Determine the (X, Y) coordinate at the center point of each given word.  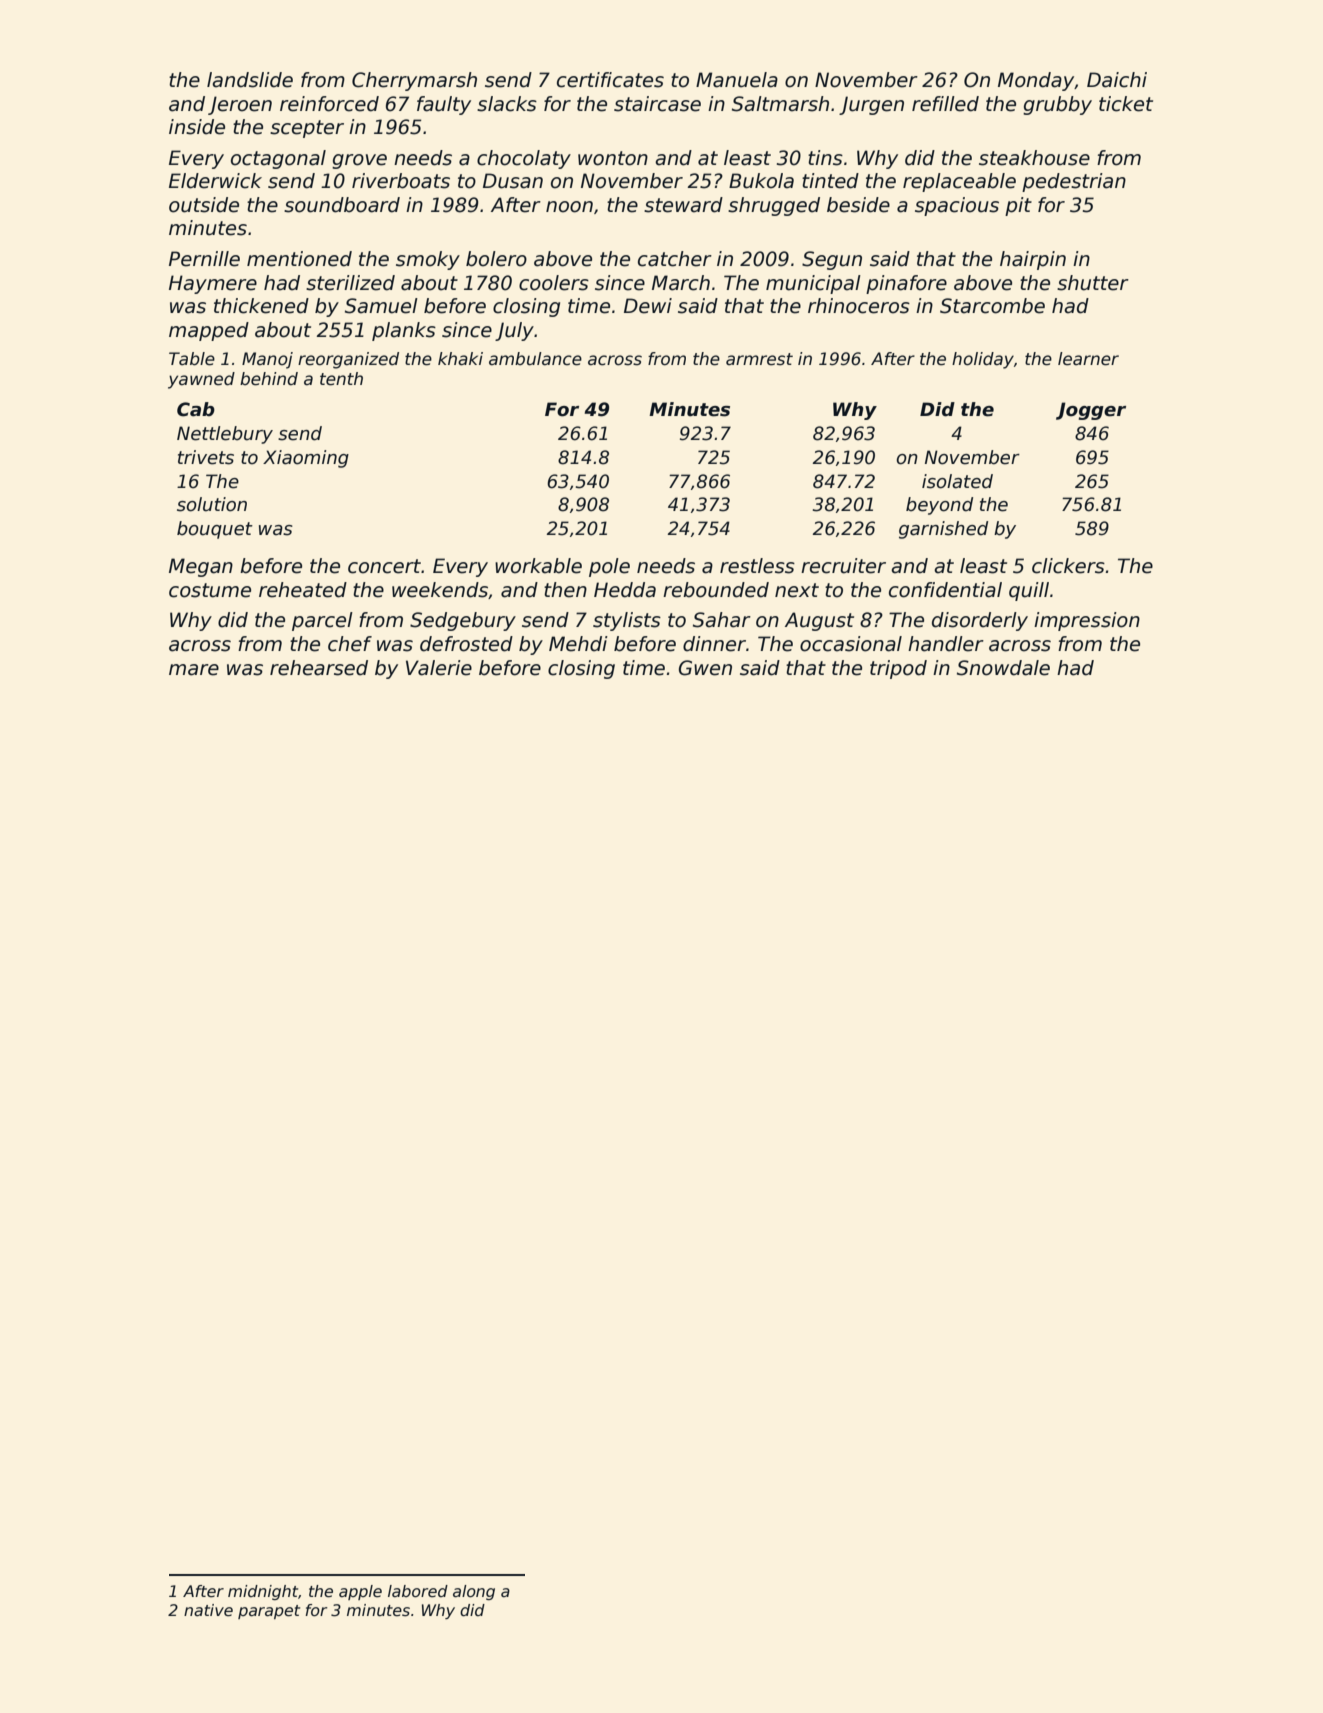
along (474, 1592)
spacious (957, 206)
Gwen (705, 668)
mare (194, 670)
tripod (898, 669)
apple (360, 1592)
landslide (250, 80)
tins (825, 158)
